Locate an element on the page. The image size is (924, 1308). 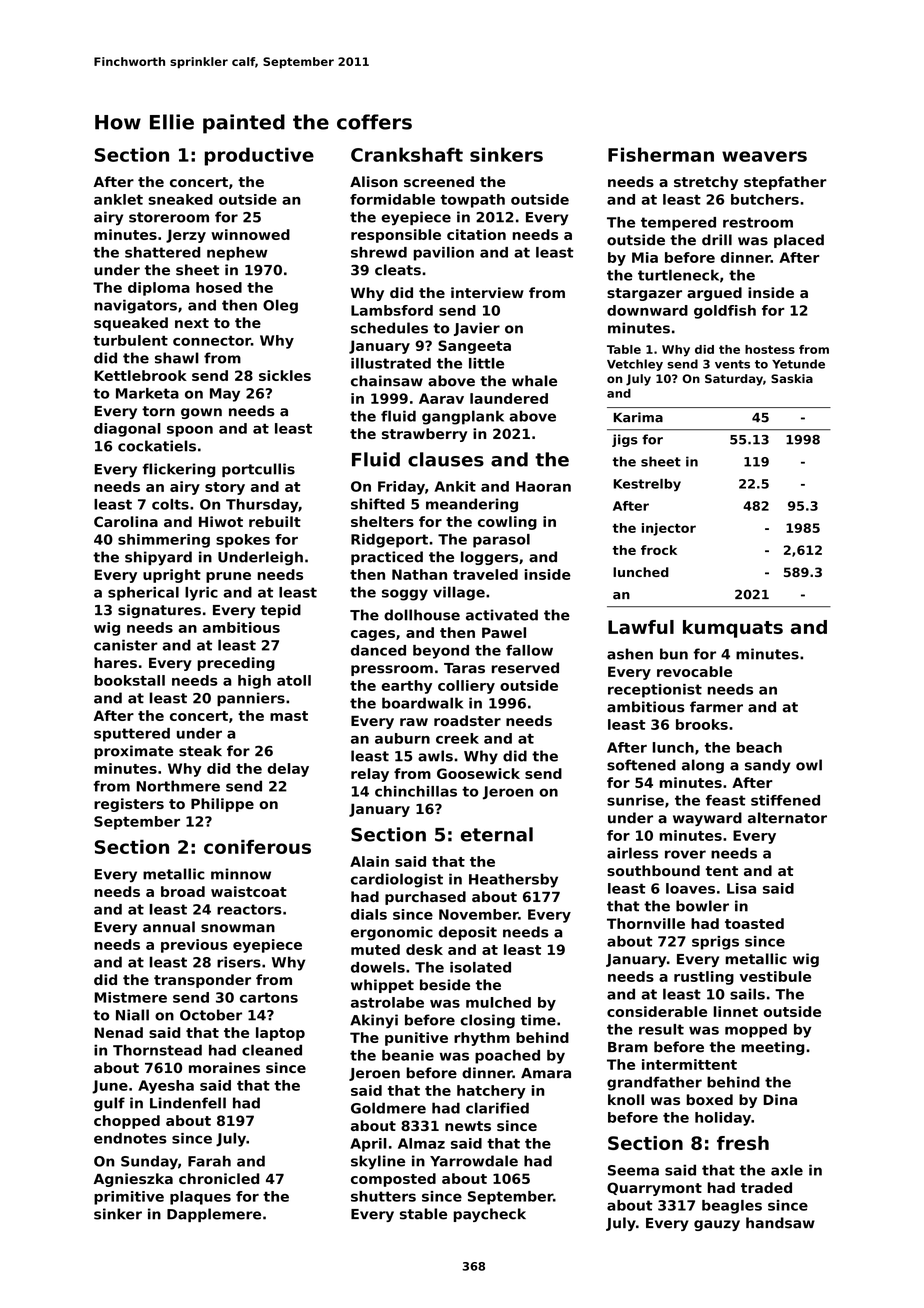
towpath is located at coordinates (473, 201).
